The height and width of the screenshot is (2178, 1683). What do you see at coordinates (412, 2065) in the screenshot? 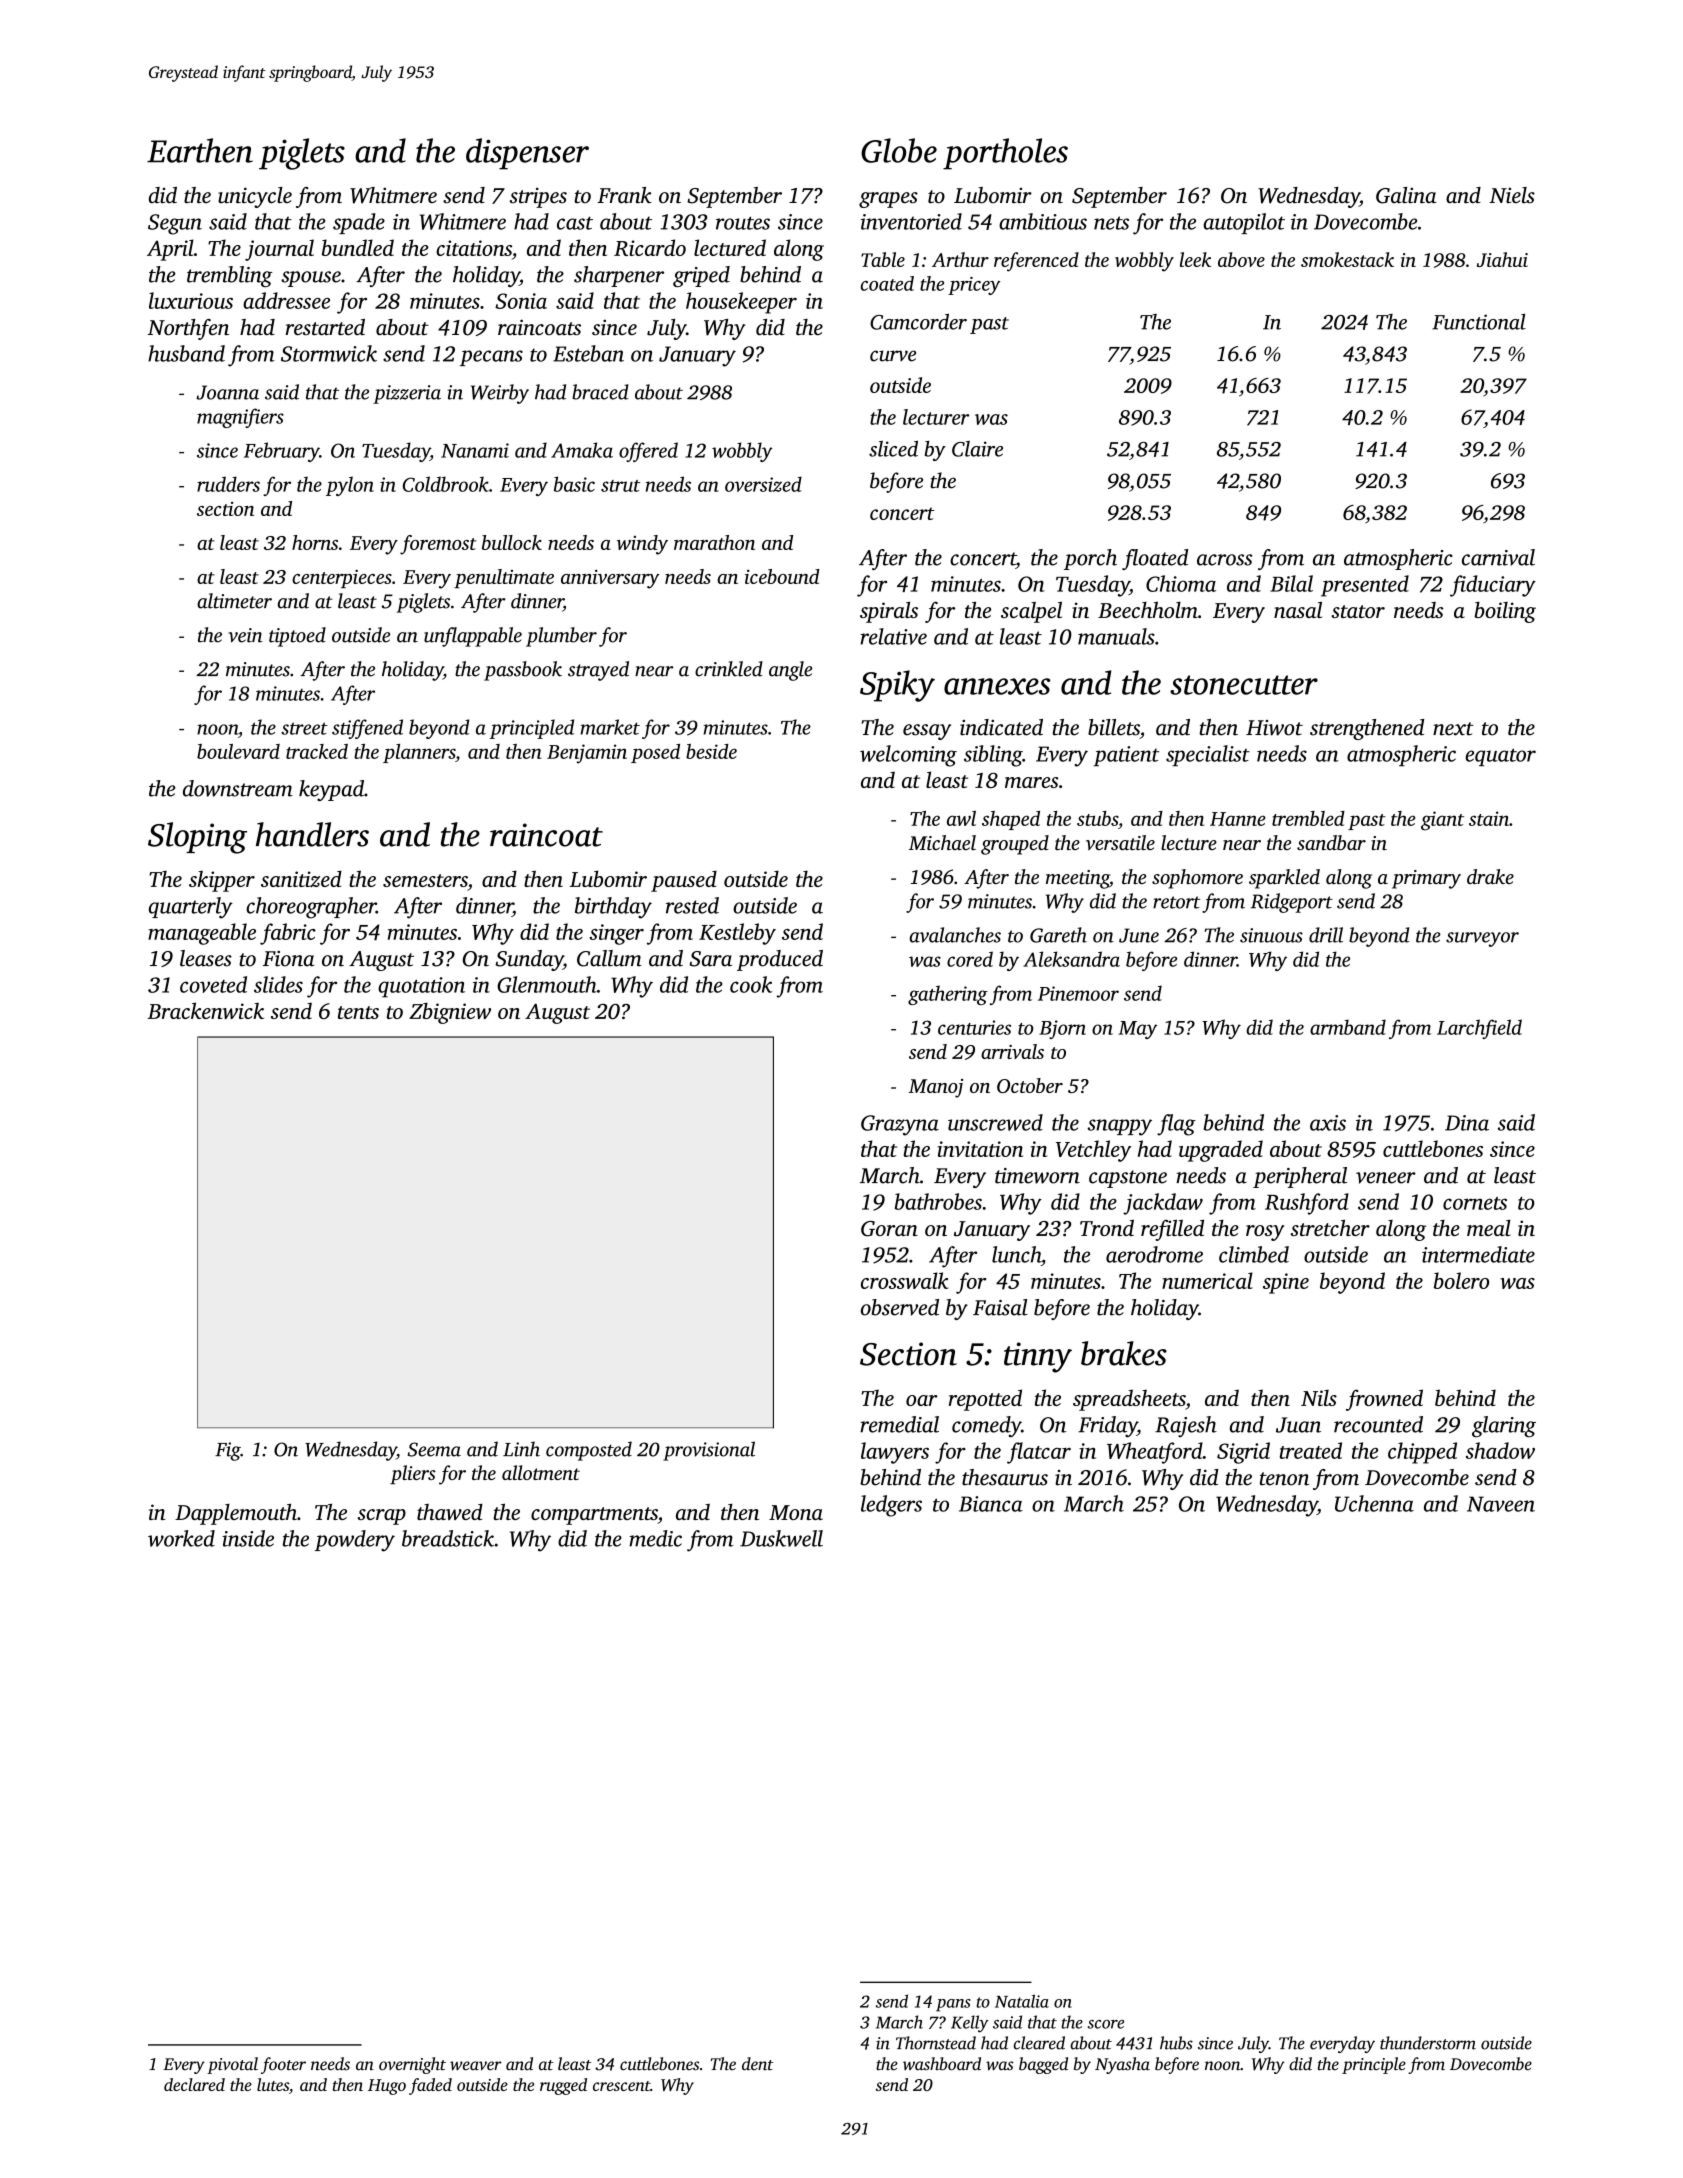
I see `overnight` at bounding box center [412, 2065].
